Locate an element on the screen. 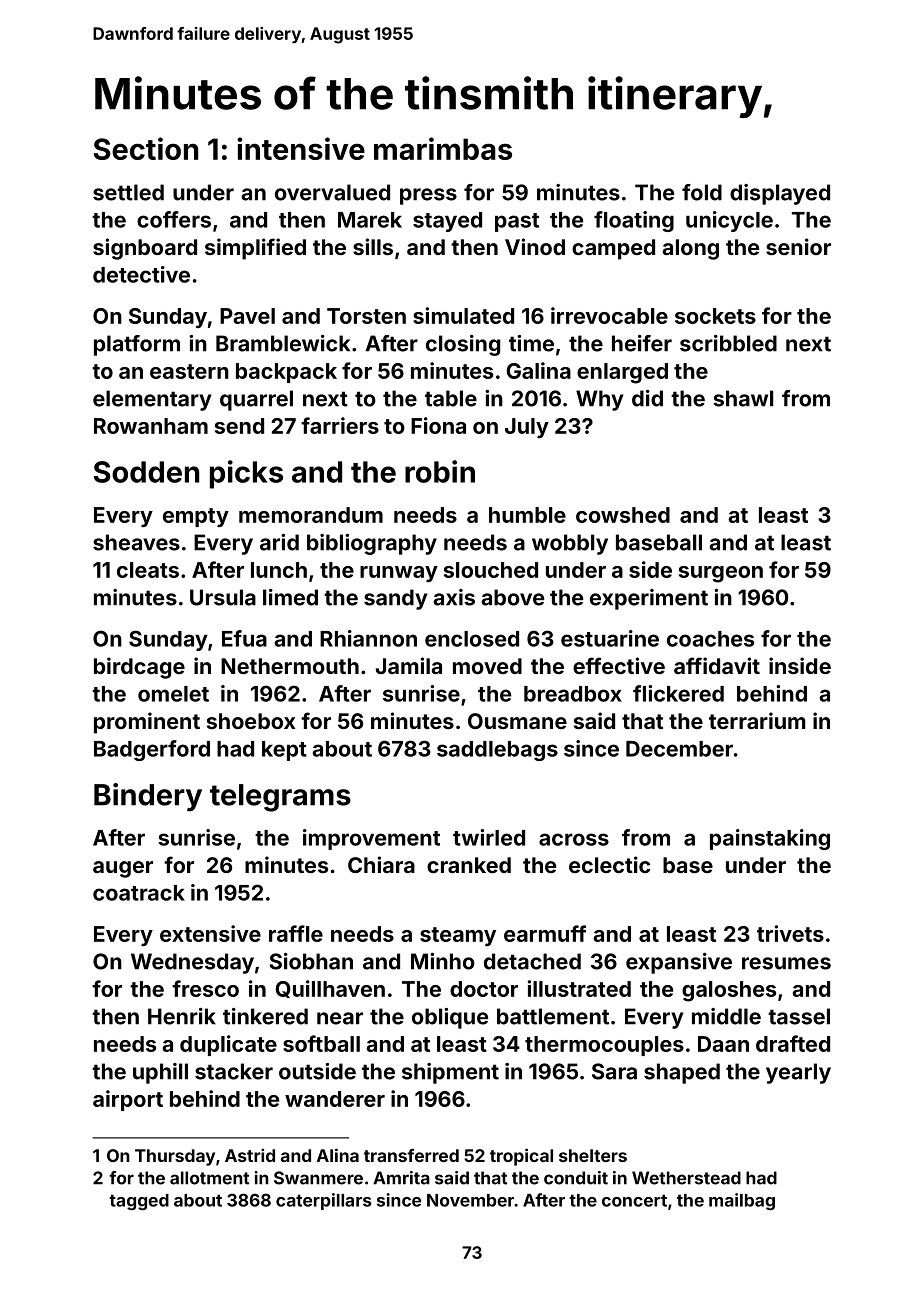 The image size is (924, 1311). tassel is located at coordinates (799, 1016).
